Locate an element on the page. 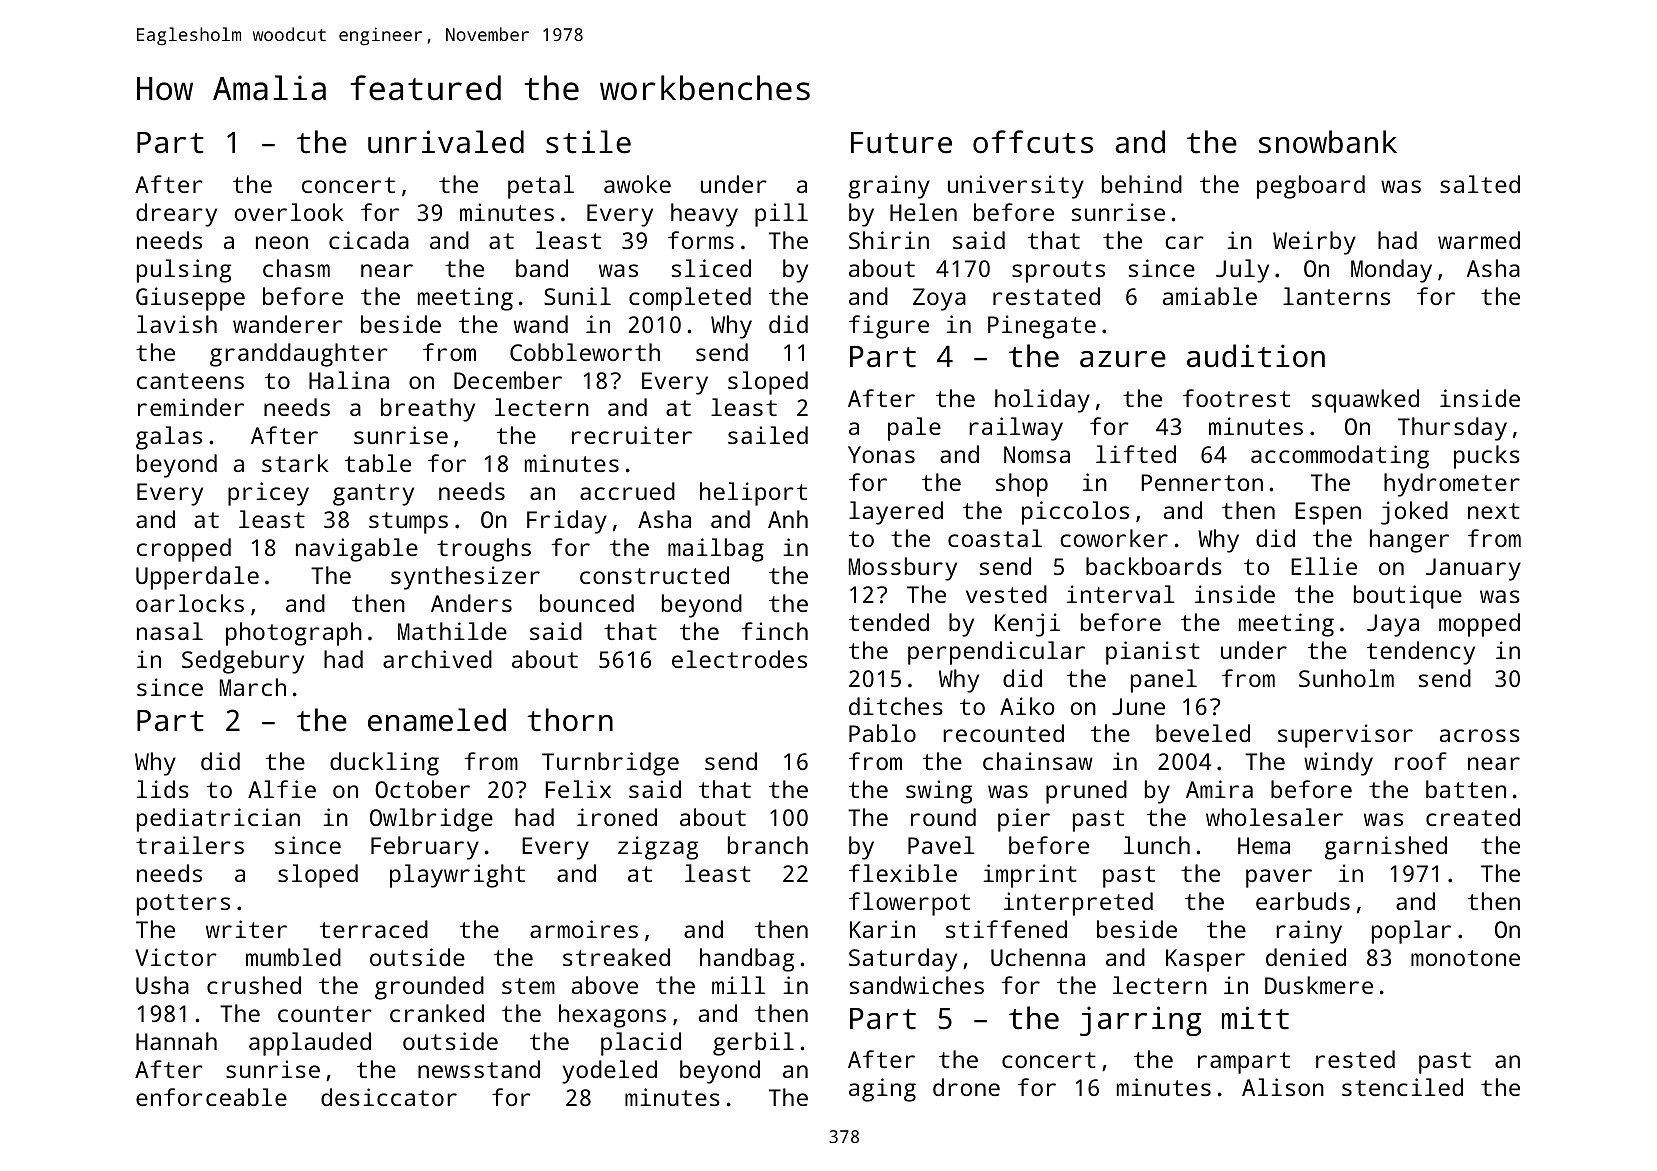  Weirby is located at coordinates (1314, 243).
